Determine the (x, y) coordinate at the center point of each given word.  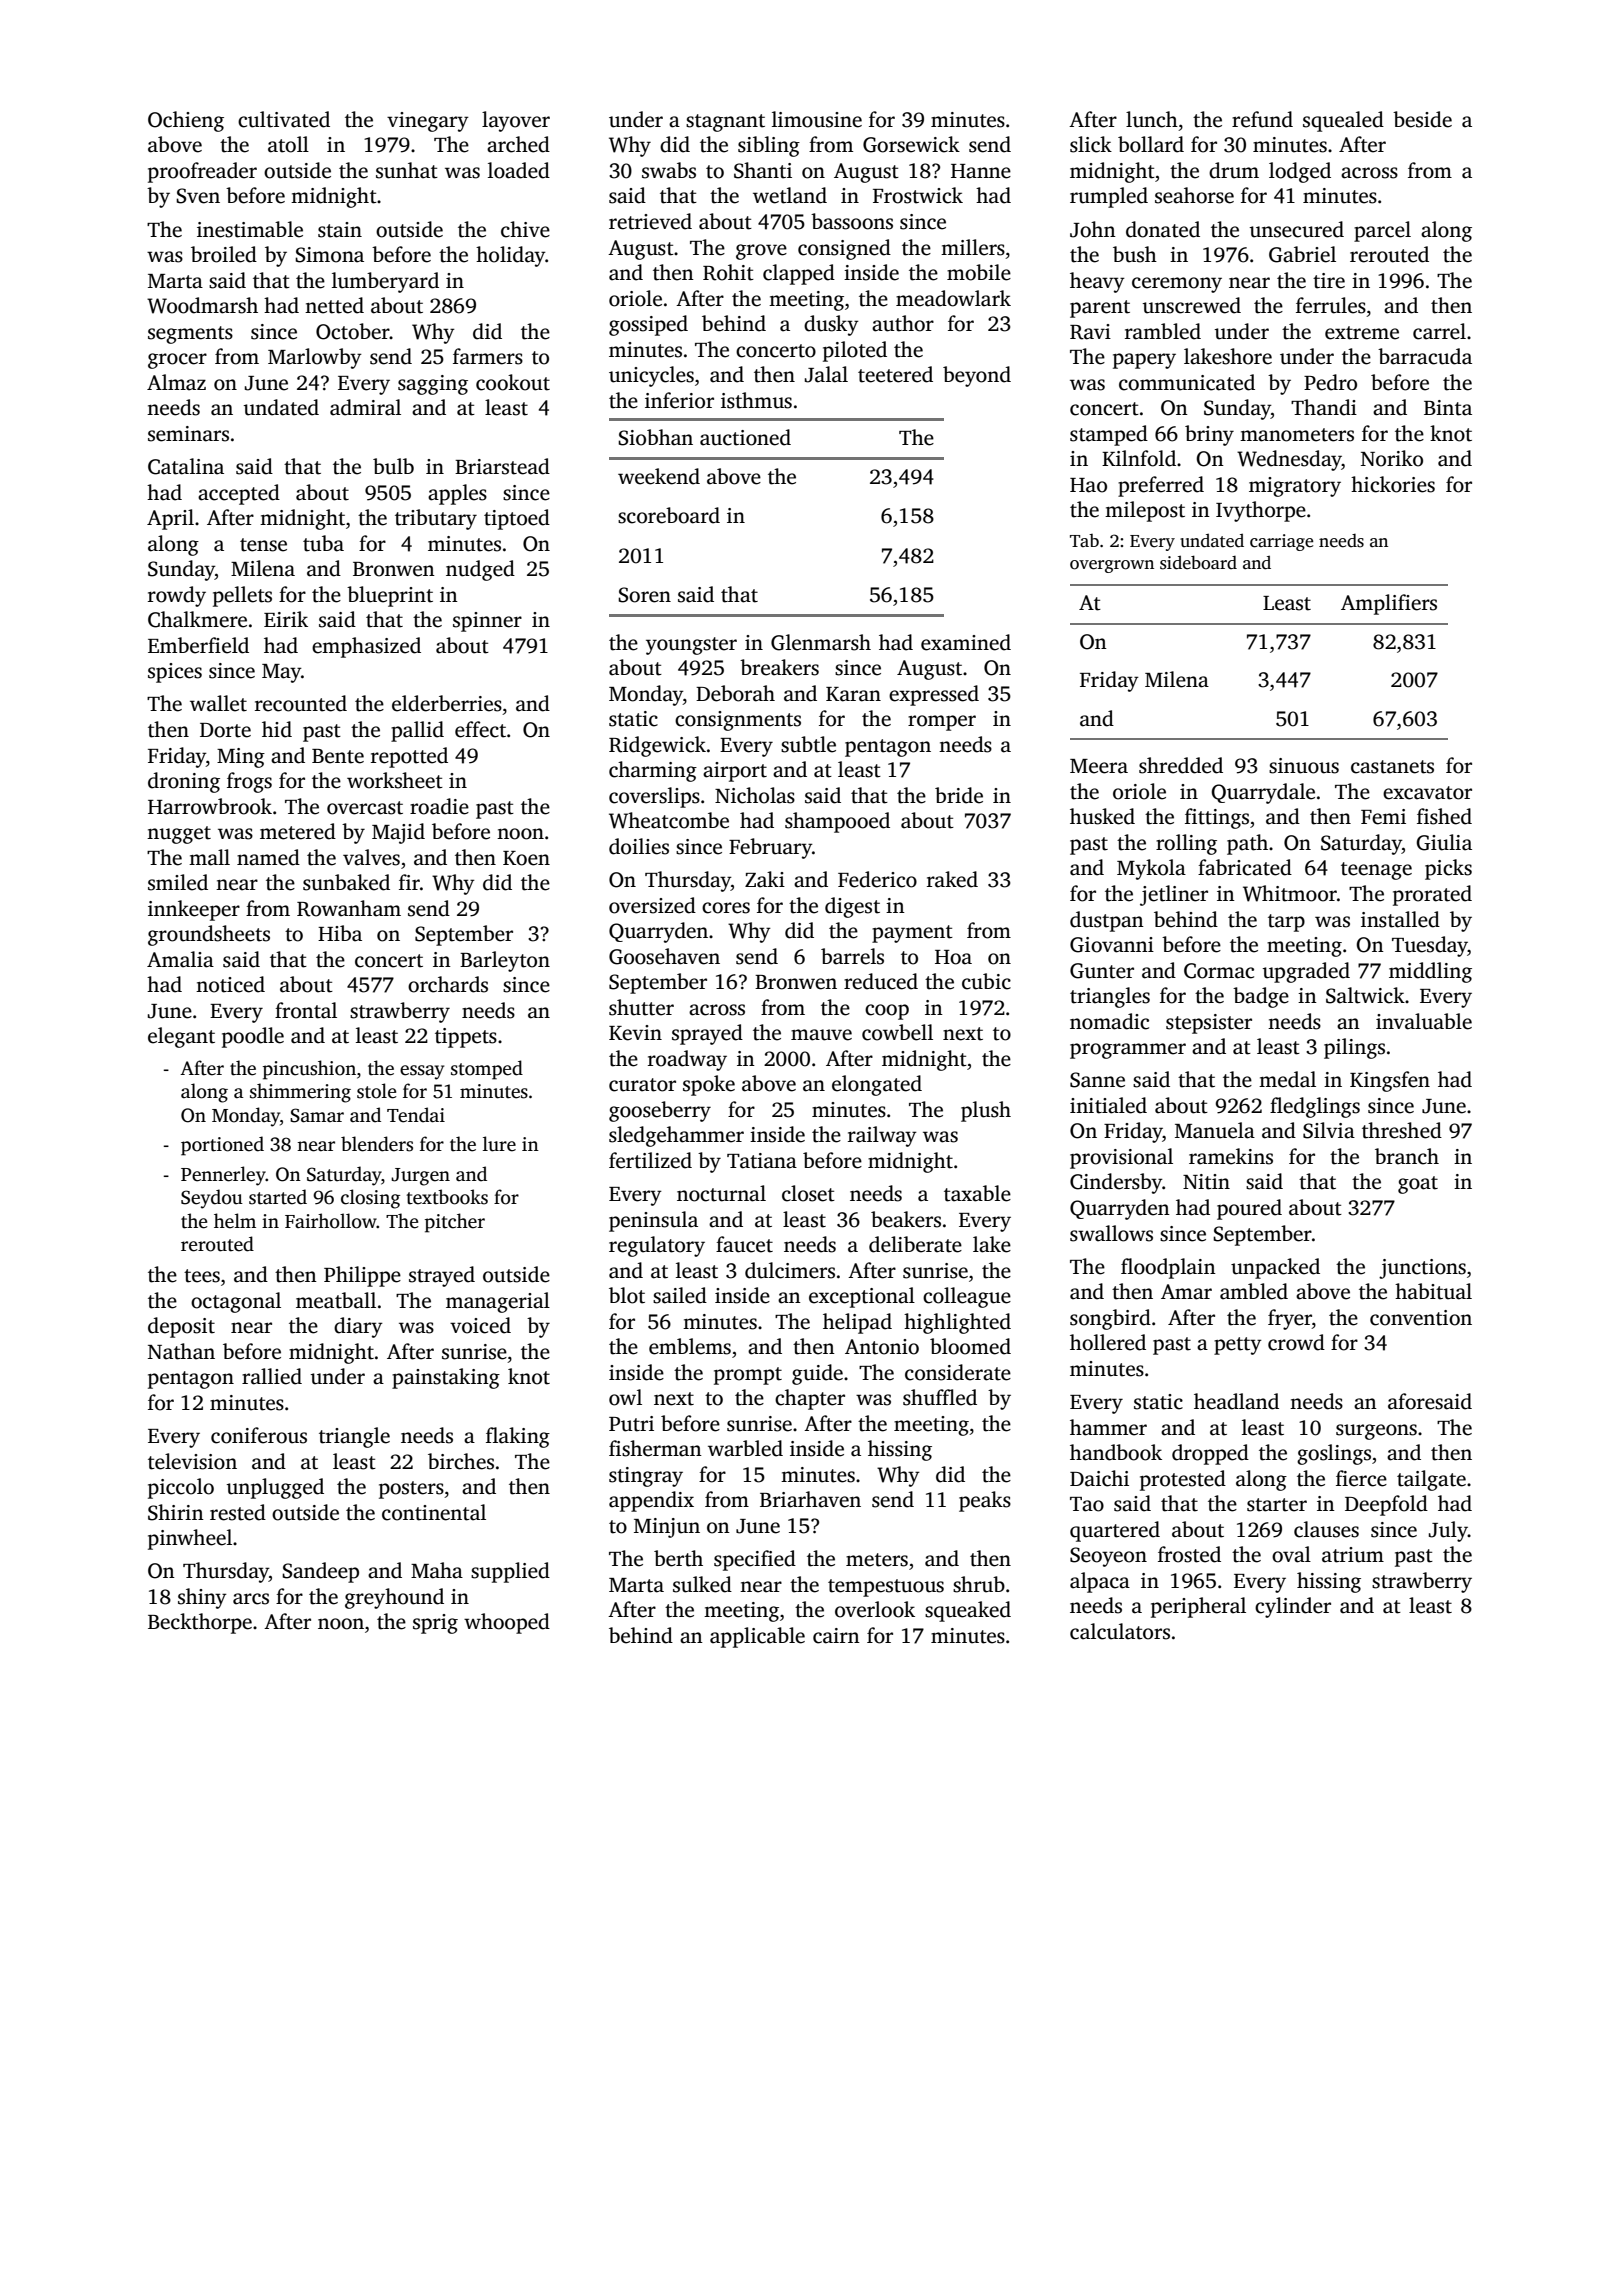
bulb (393, 466)
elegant (181, 1037)
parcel (1382, 231)
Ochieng (186, 121)
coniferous (259, 1435)
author (903, 323)
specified (755, 1560)
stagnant (725, 123)
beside (1422, 119)
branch (1407, 1156)
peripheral (1198, 1607)
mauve (821, 1035)
